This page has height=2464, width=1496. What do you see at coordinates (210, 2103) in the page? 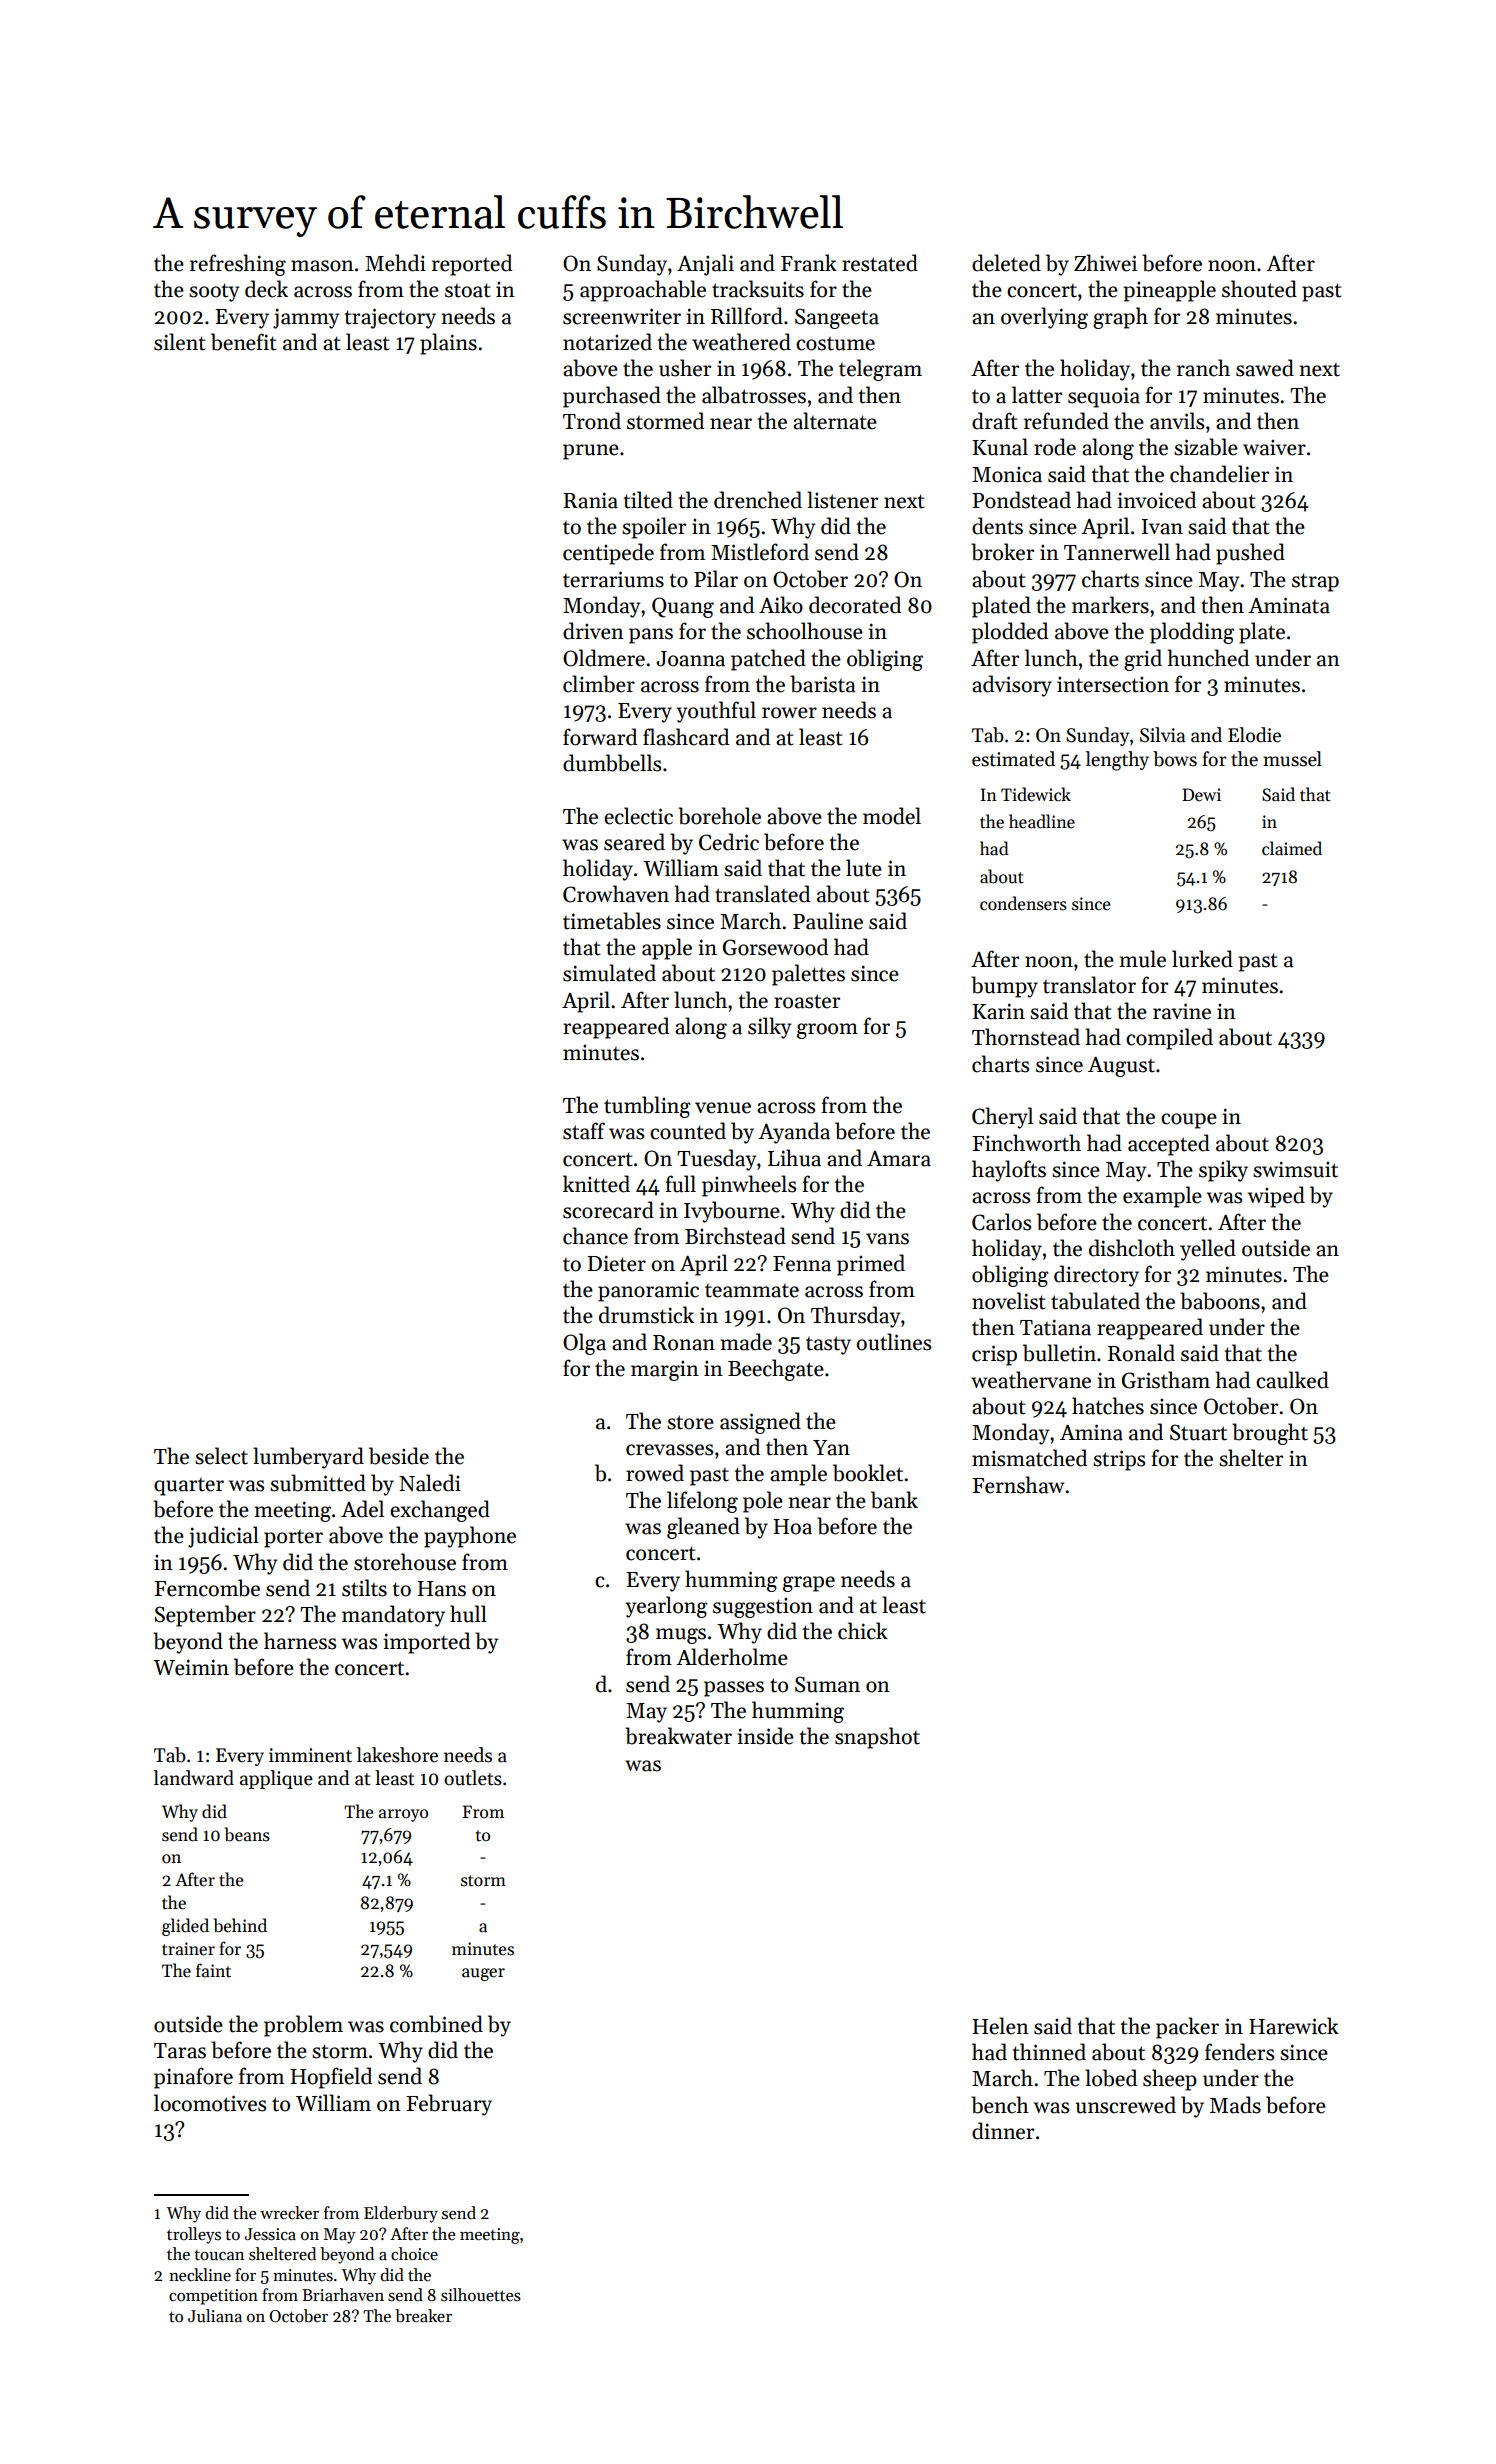
I see `locomotives` at bounding box center [210, 2103].
